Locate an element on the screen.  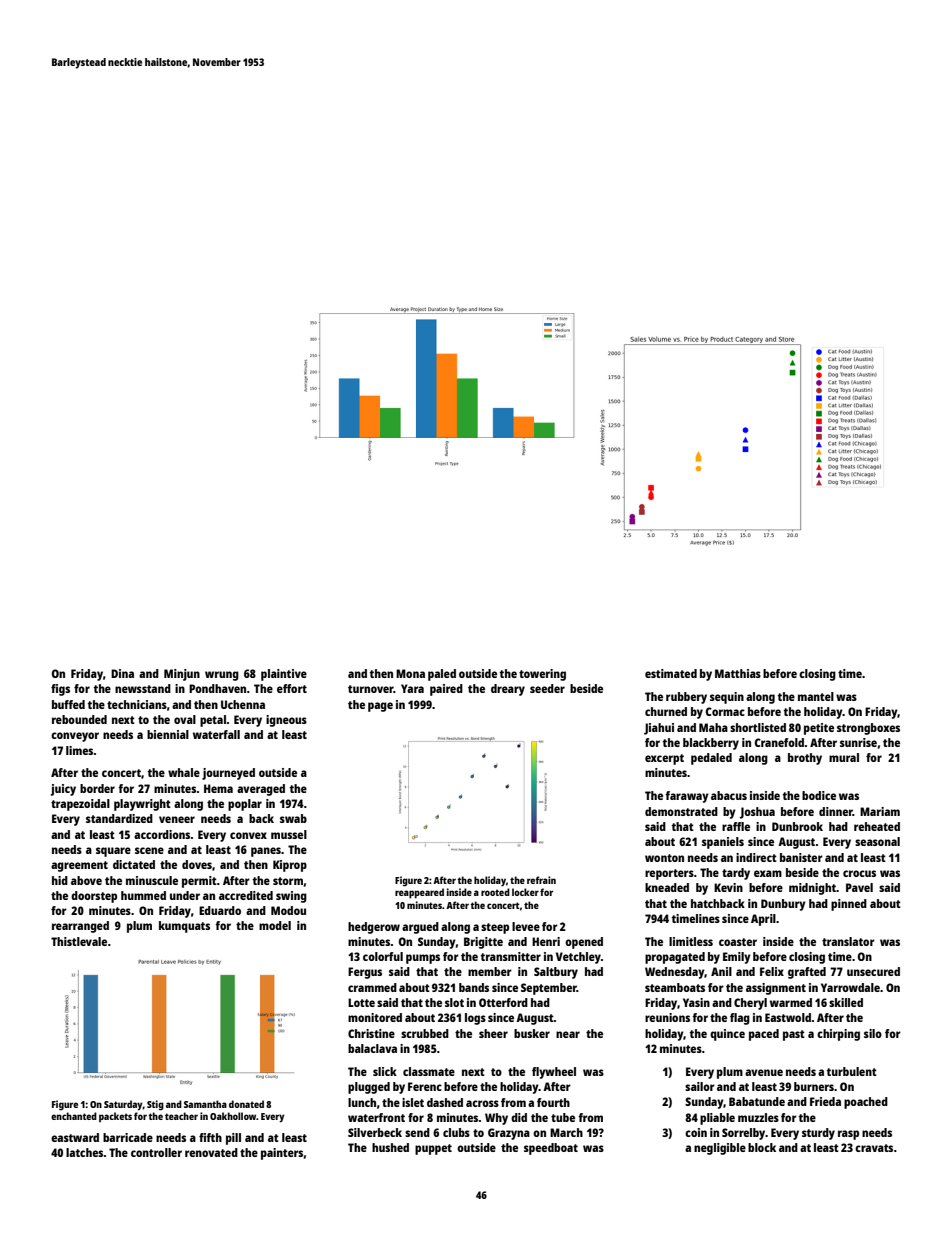
Hema is located at coordinates (218, 788).
